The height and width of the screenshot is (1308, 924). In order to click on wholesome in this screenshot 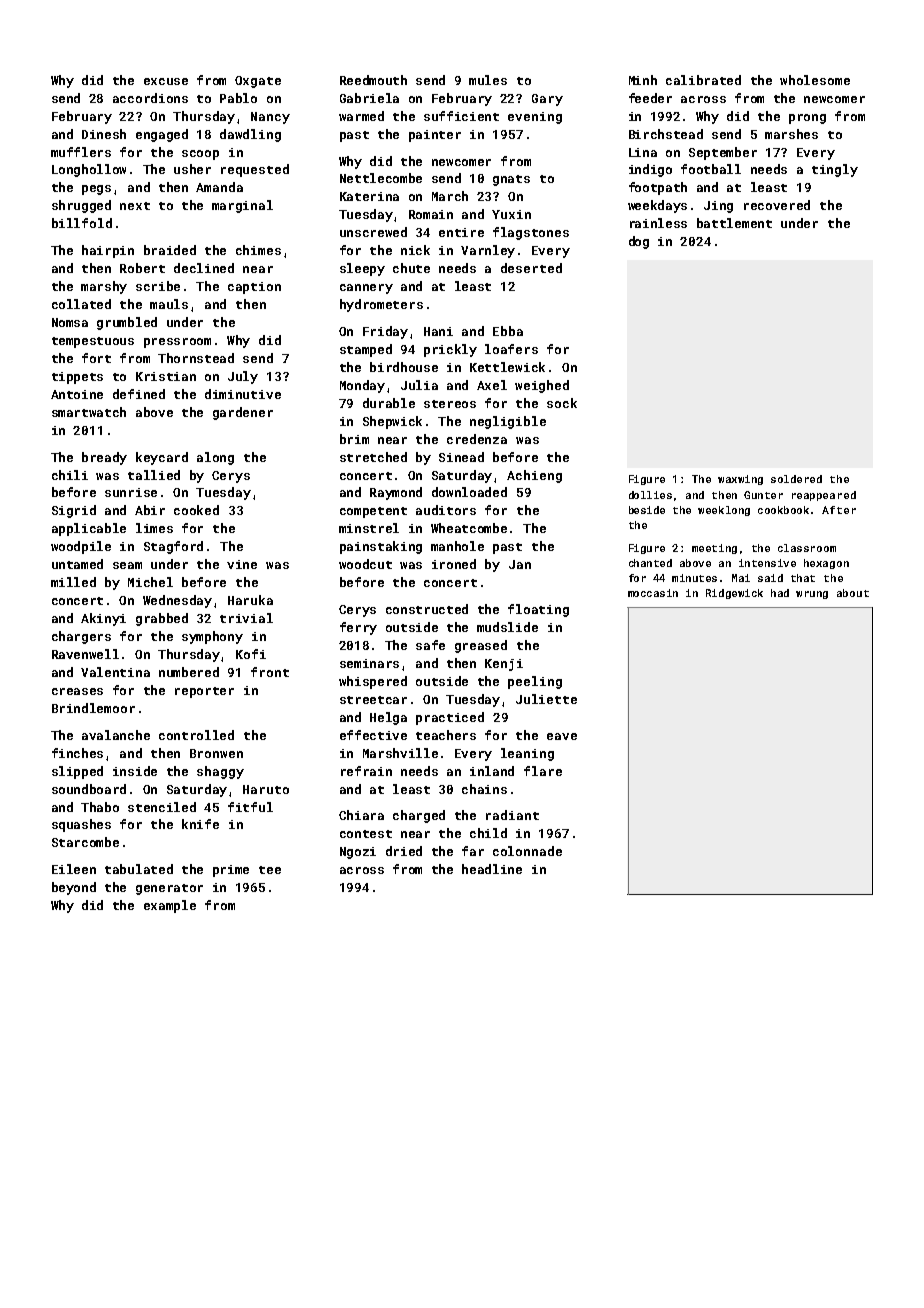, I will do `click(815, 80)`.
